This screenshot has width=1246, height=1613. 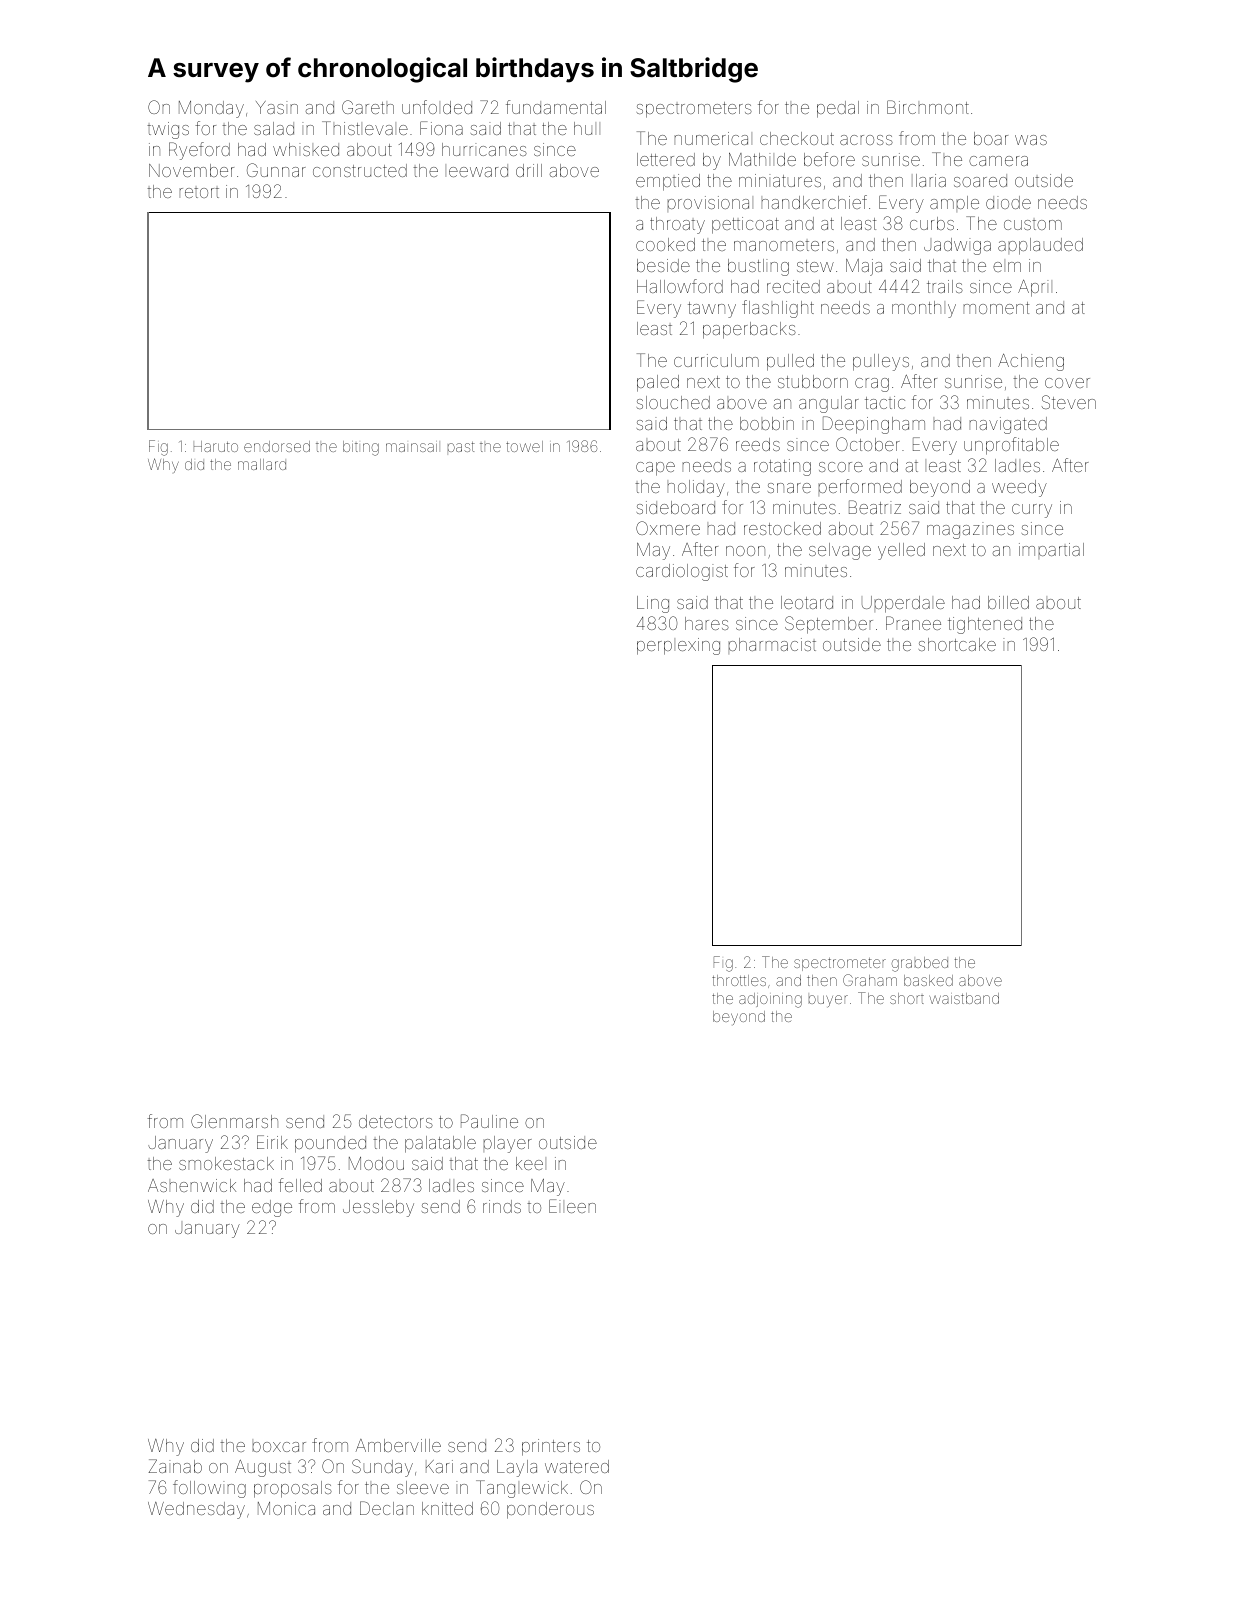 I want to click on miniatures, so click(x=780, y=180).
